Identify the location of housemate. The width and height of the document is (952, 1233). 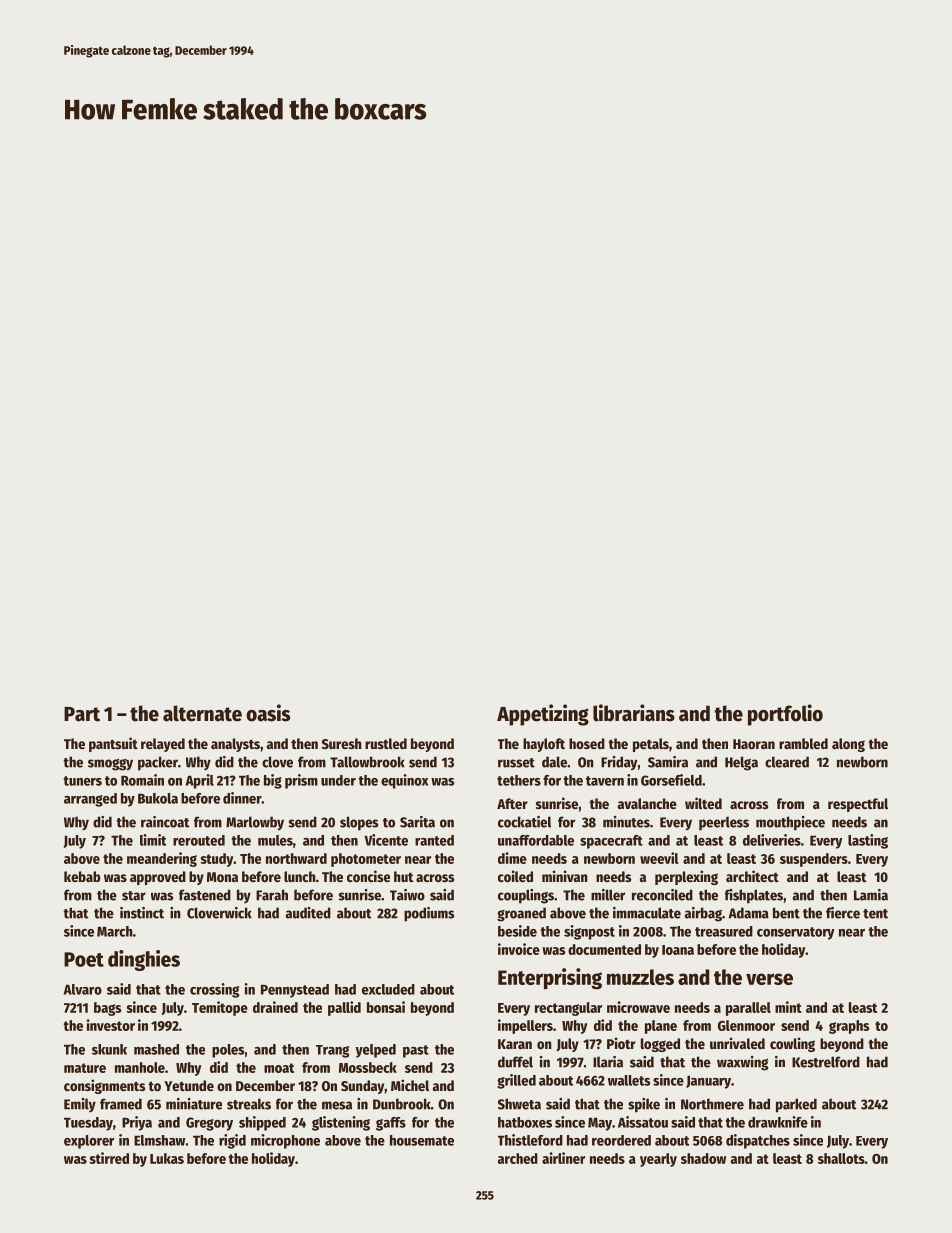
(422, 1140).
